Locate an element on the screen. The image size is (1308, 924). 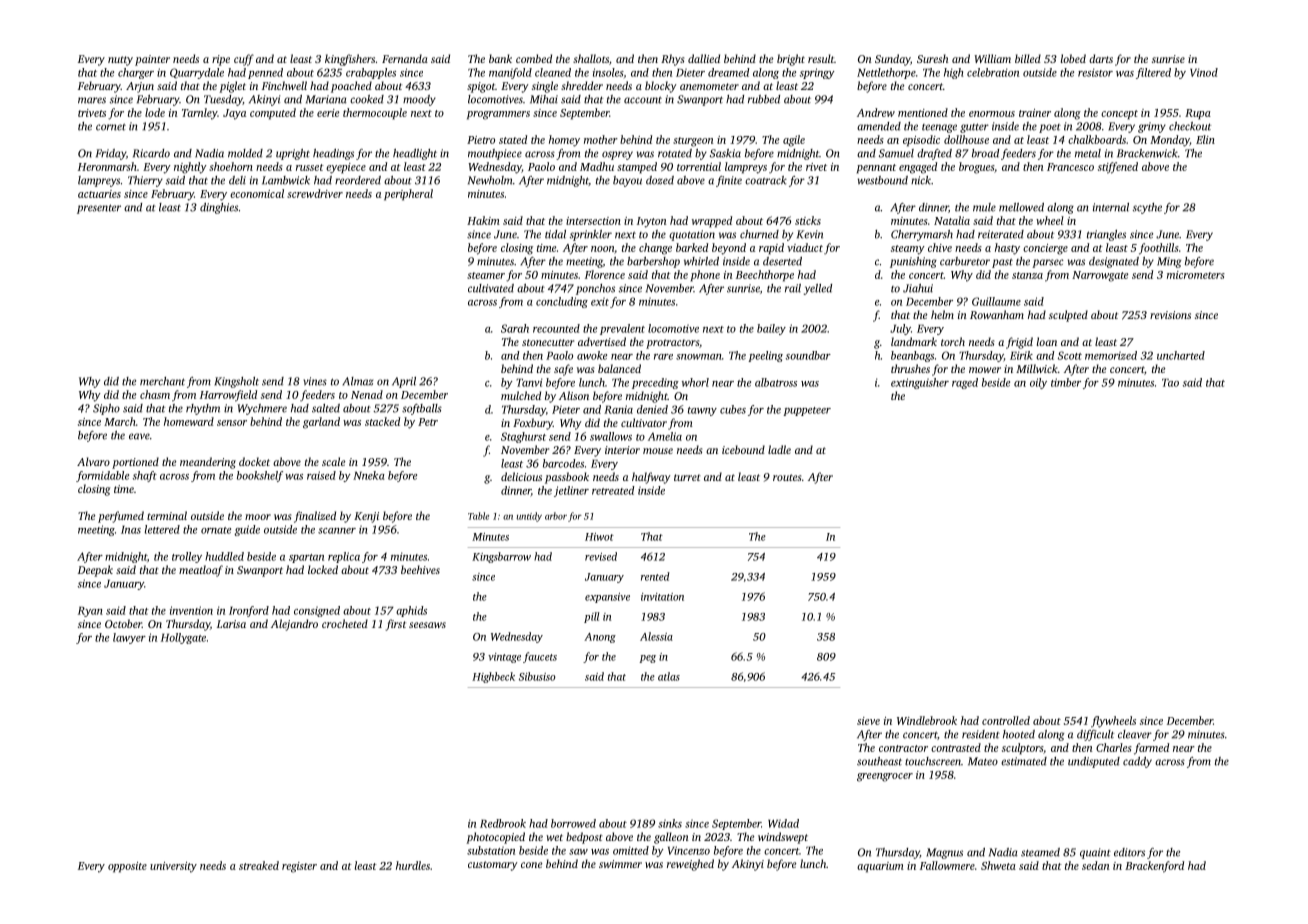
billed is located at coordinates (1028, 58).
